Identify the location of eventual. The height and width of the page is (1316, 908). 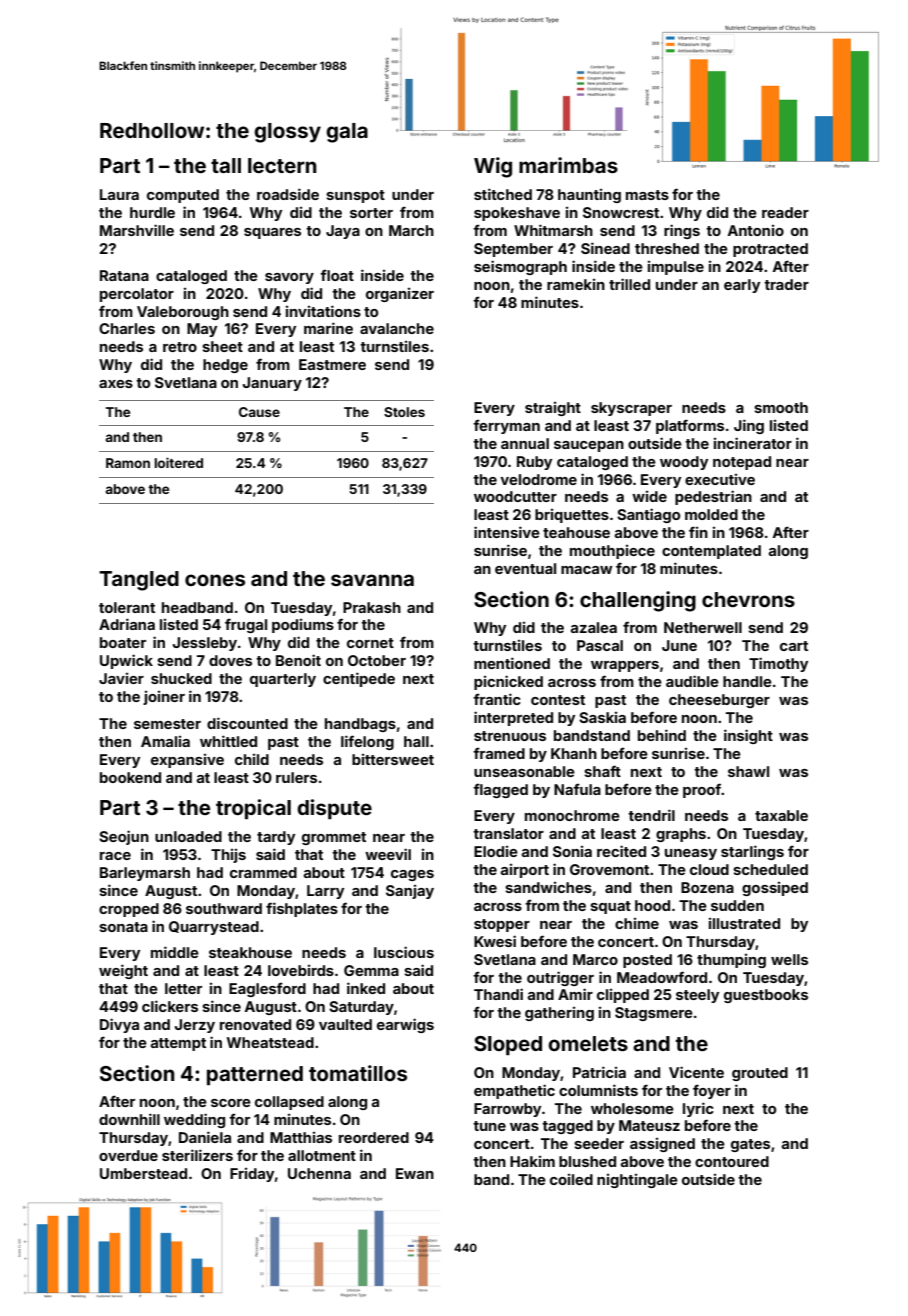
(525, 568).
